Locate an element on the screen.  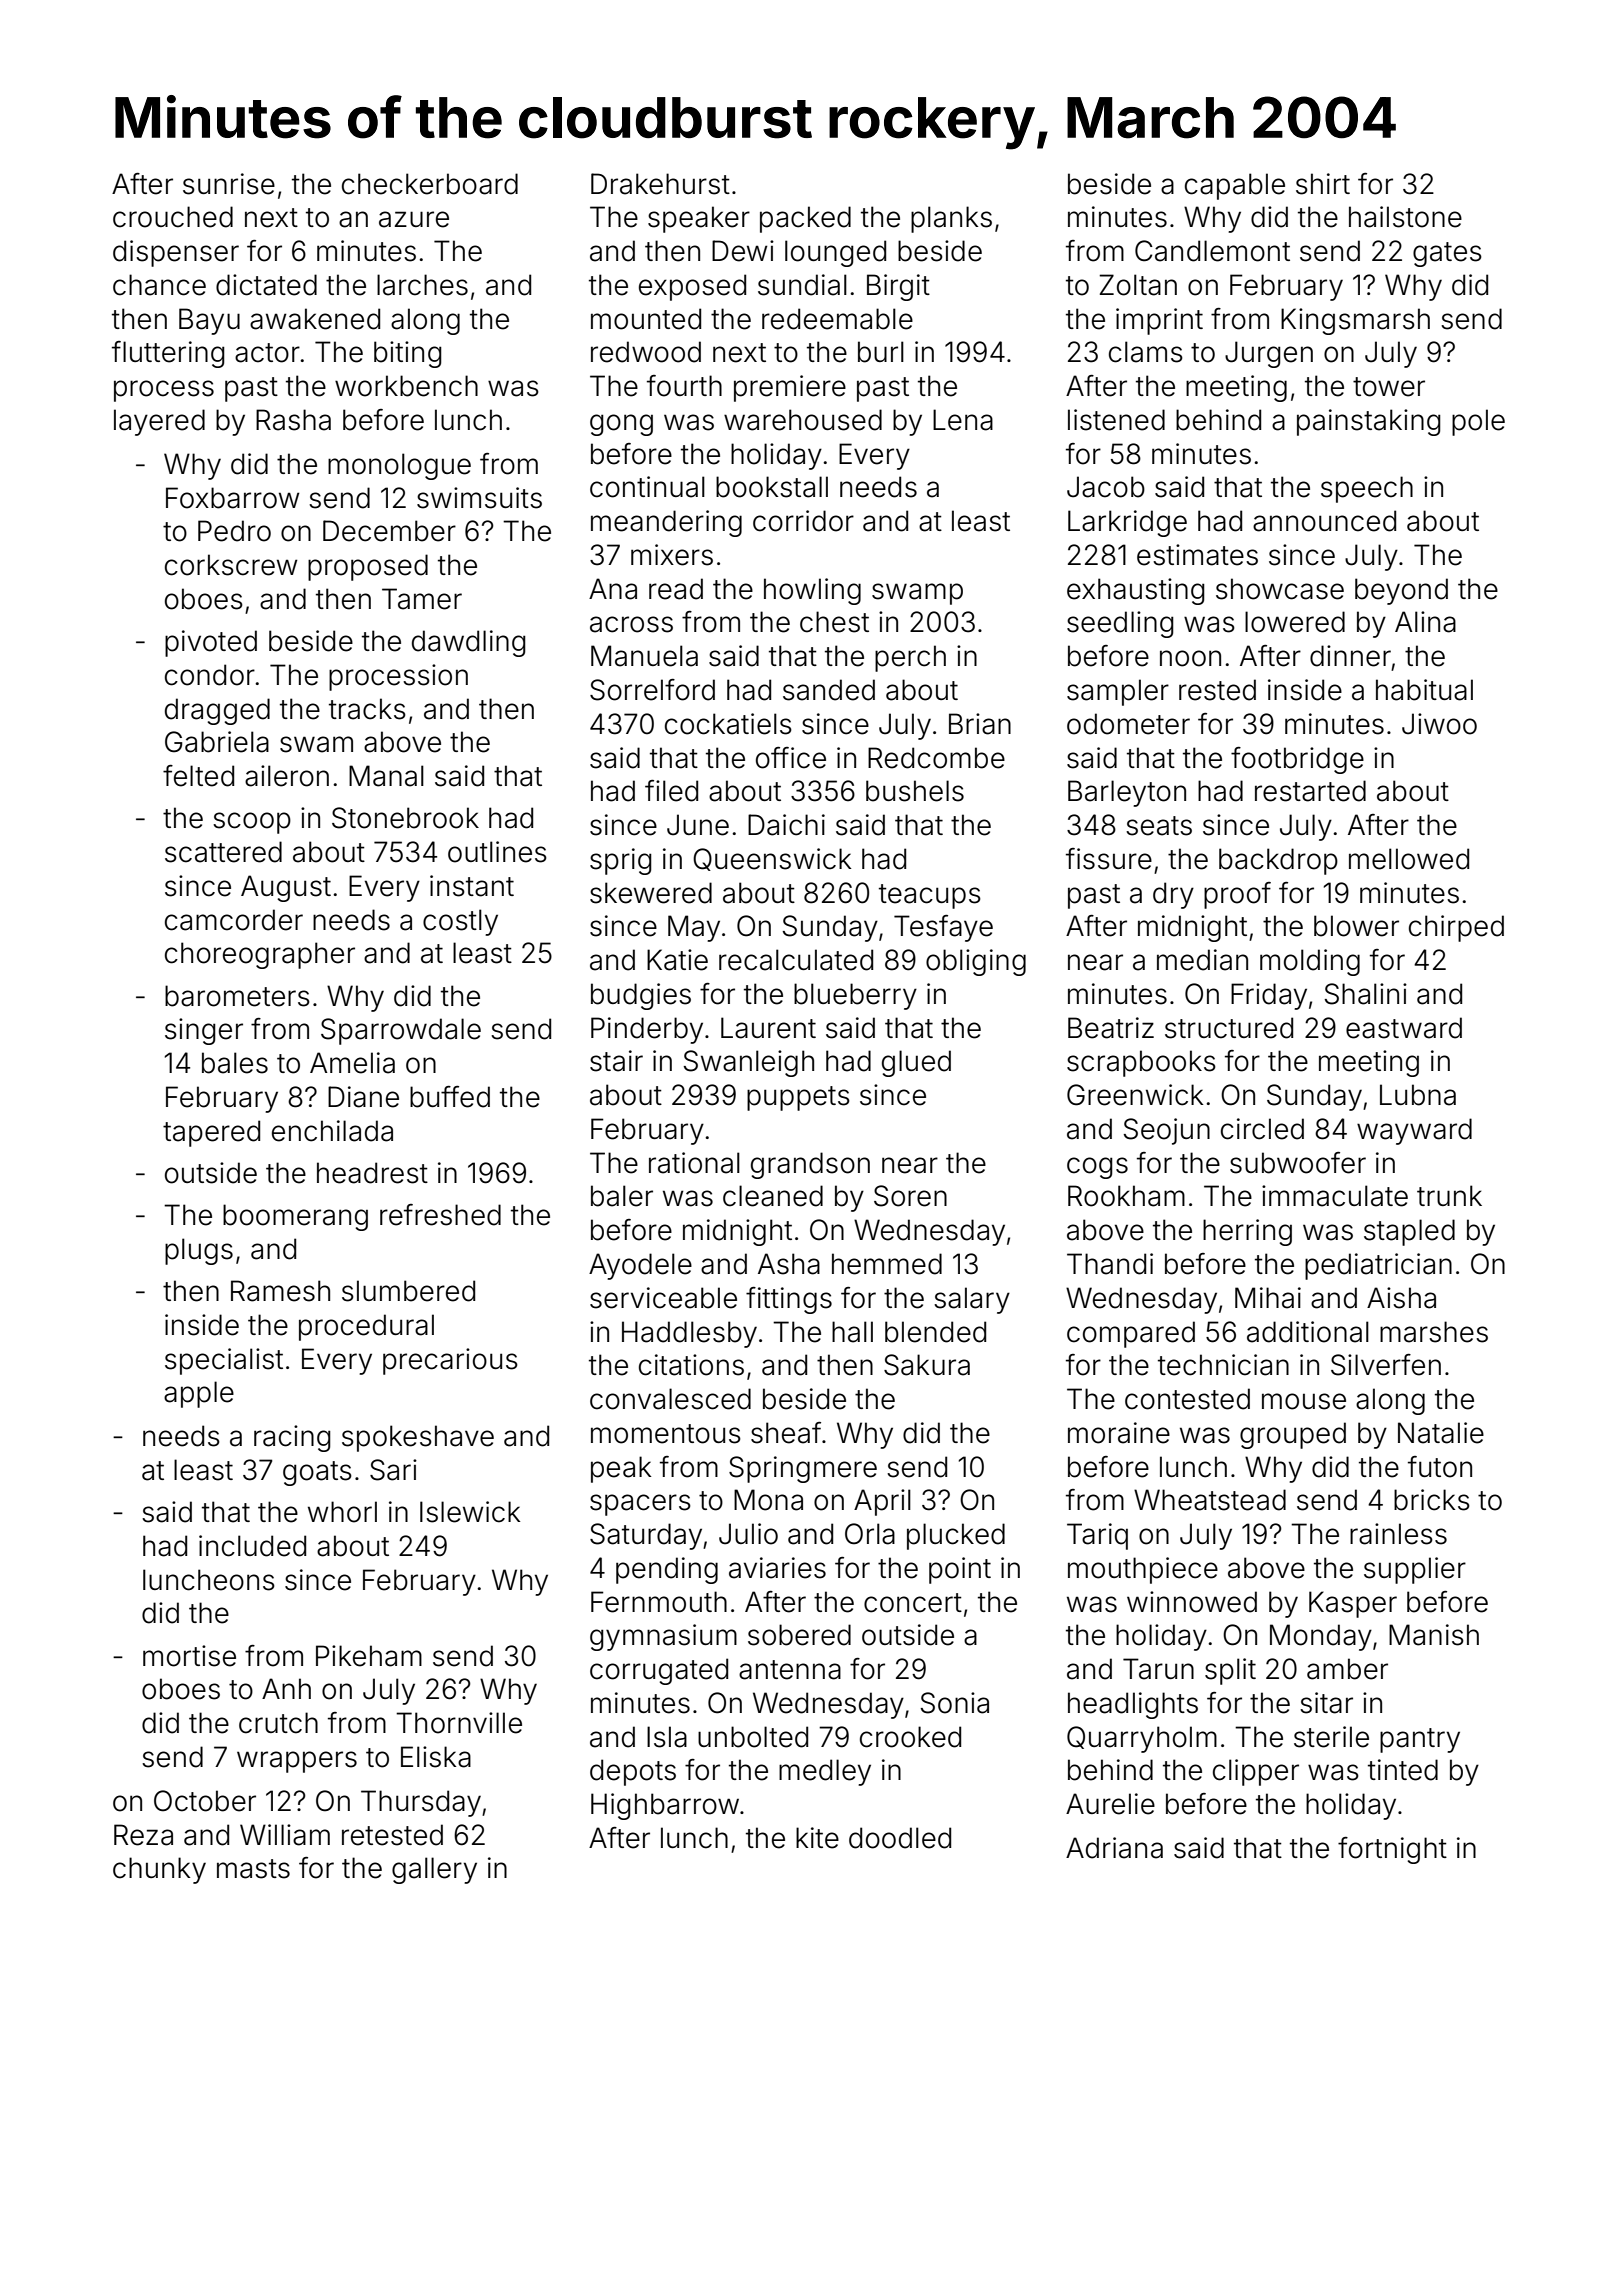
Bayu is located at coordinates (209, 321).
